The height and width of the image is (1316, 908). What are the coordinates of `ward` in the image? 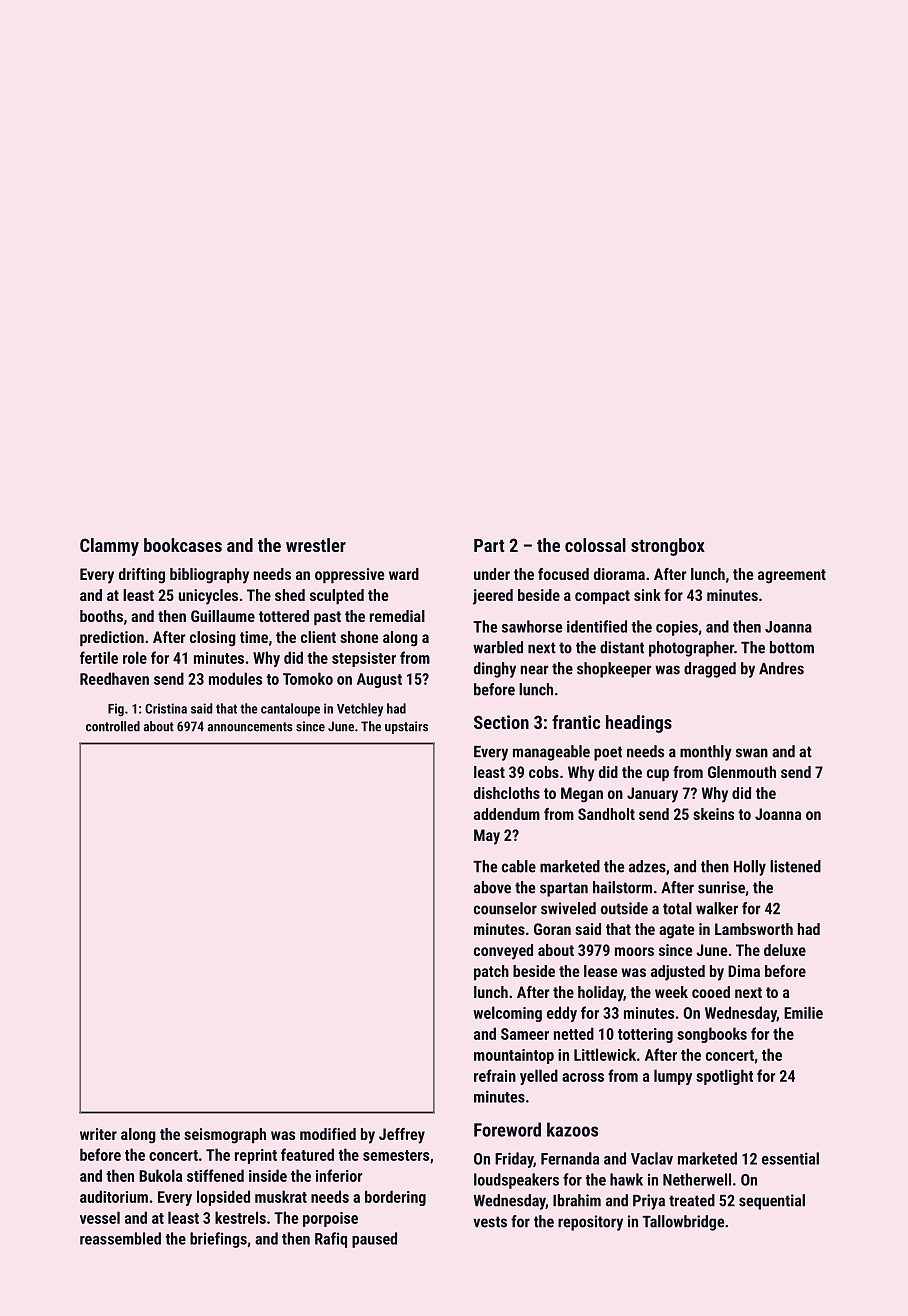 It's located at (404, 574).
